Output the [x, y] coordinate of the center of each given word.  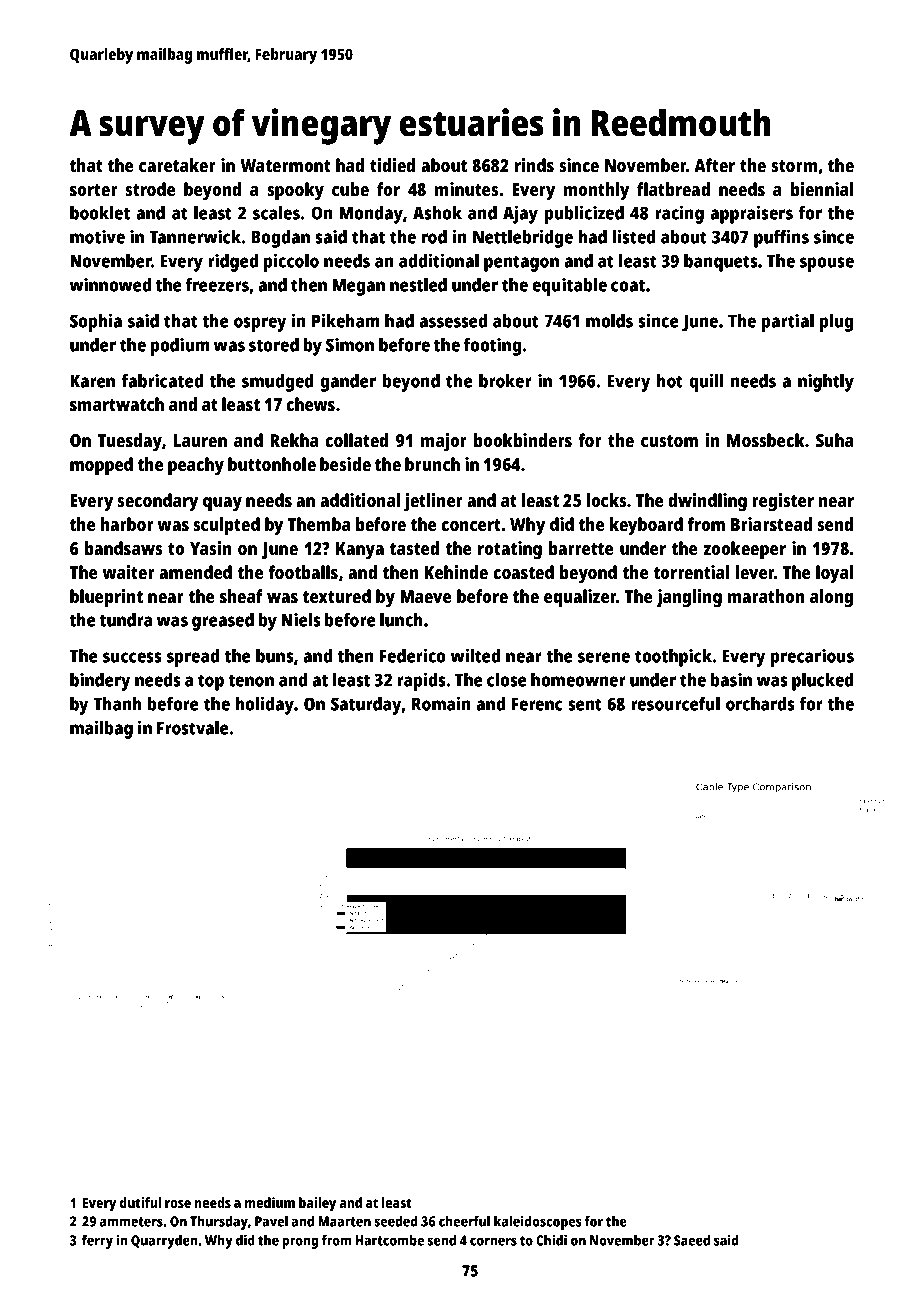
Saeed [692, 1240]
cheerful [464, 1221]
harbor [127, 524]
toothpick [673, 657]
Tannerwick [195, 236]
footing [492, 346]
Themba [319, 524]
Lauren [200, 440]
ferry [97, 1241]
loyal [834, 574]
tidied [392, 165]
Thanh [117, 704]
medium [270, 1202]
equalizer [580, 598]
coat [628, 285]
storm [794, 166]
